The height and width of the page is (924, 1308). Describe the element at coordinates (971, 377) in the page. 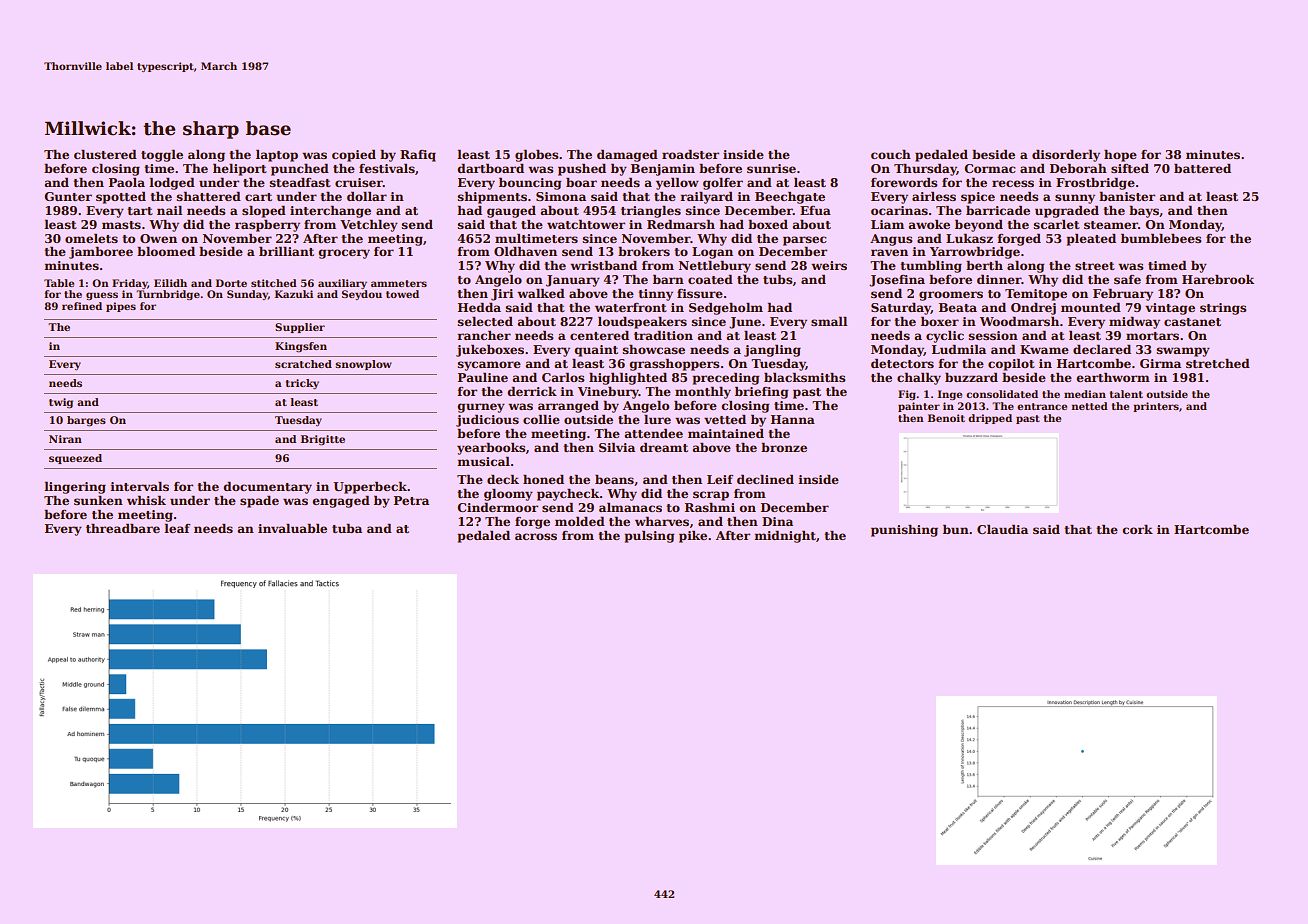

I see `buzzard` at that location.
